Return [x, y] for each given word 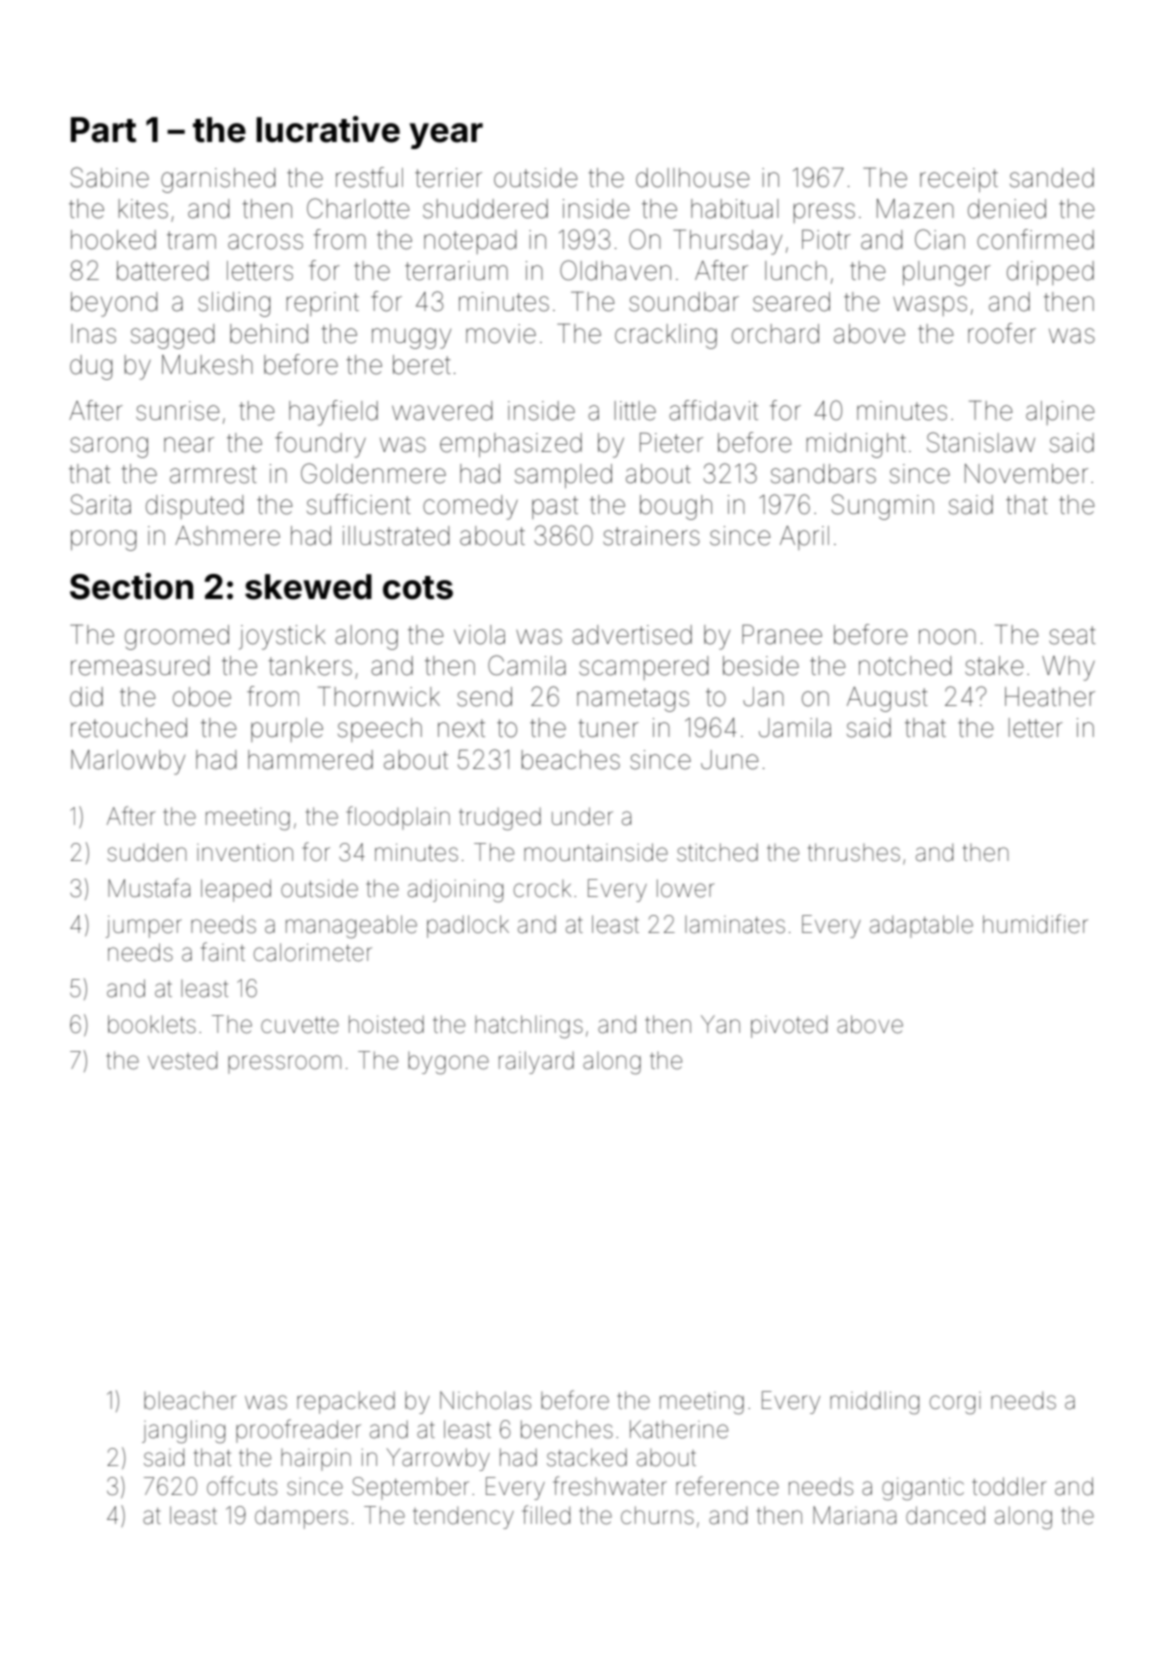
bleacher [190, 1400]
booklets [152, 1024]
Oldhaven [615, 270]
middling [874, 1402]
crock [542, 889]
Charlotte [358, 208]
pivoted [789, 1026]
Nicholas [485, 1400]
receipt [959, 180]
